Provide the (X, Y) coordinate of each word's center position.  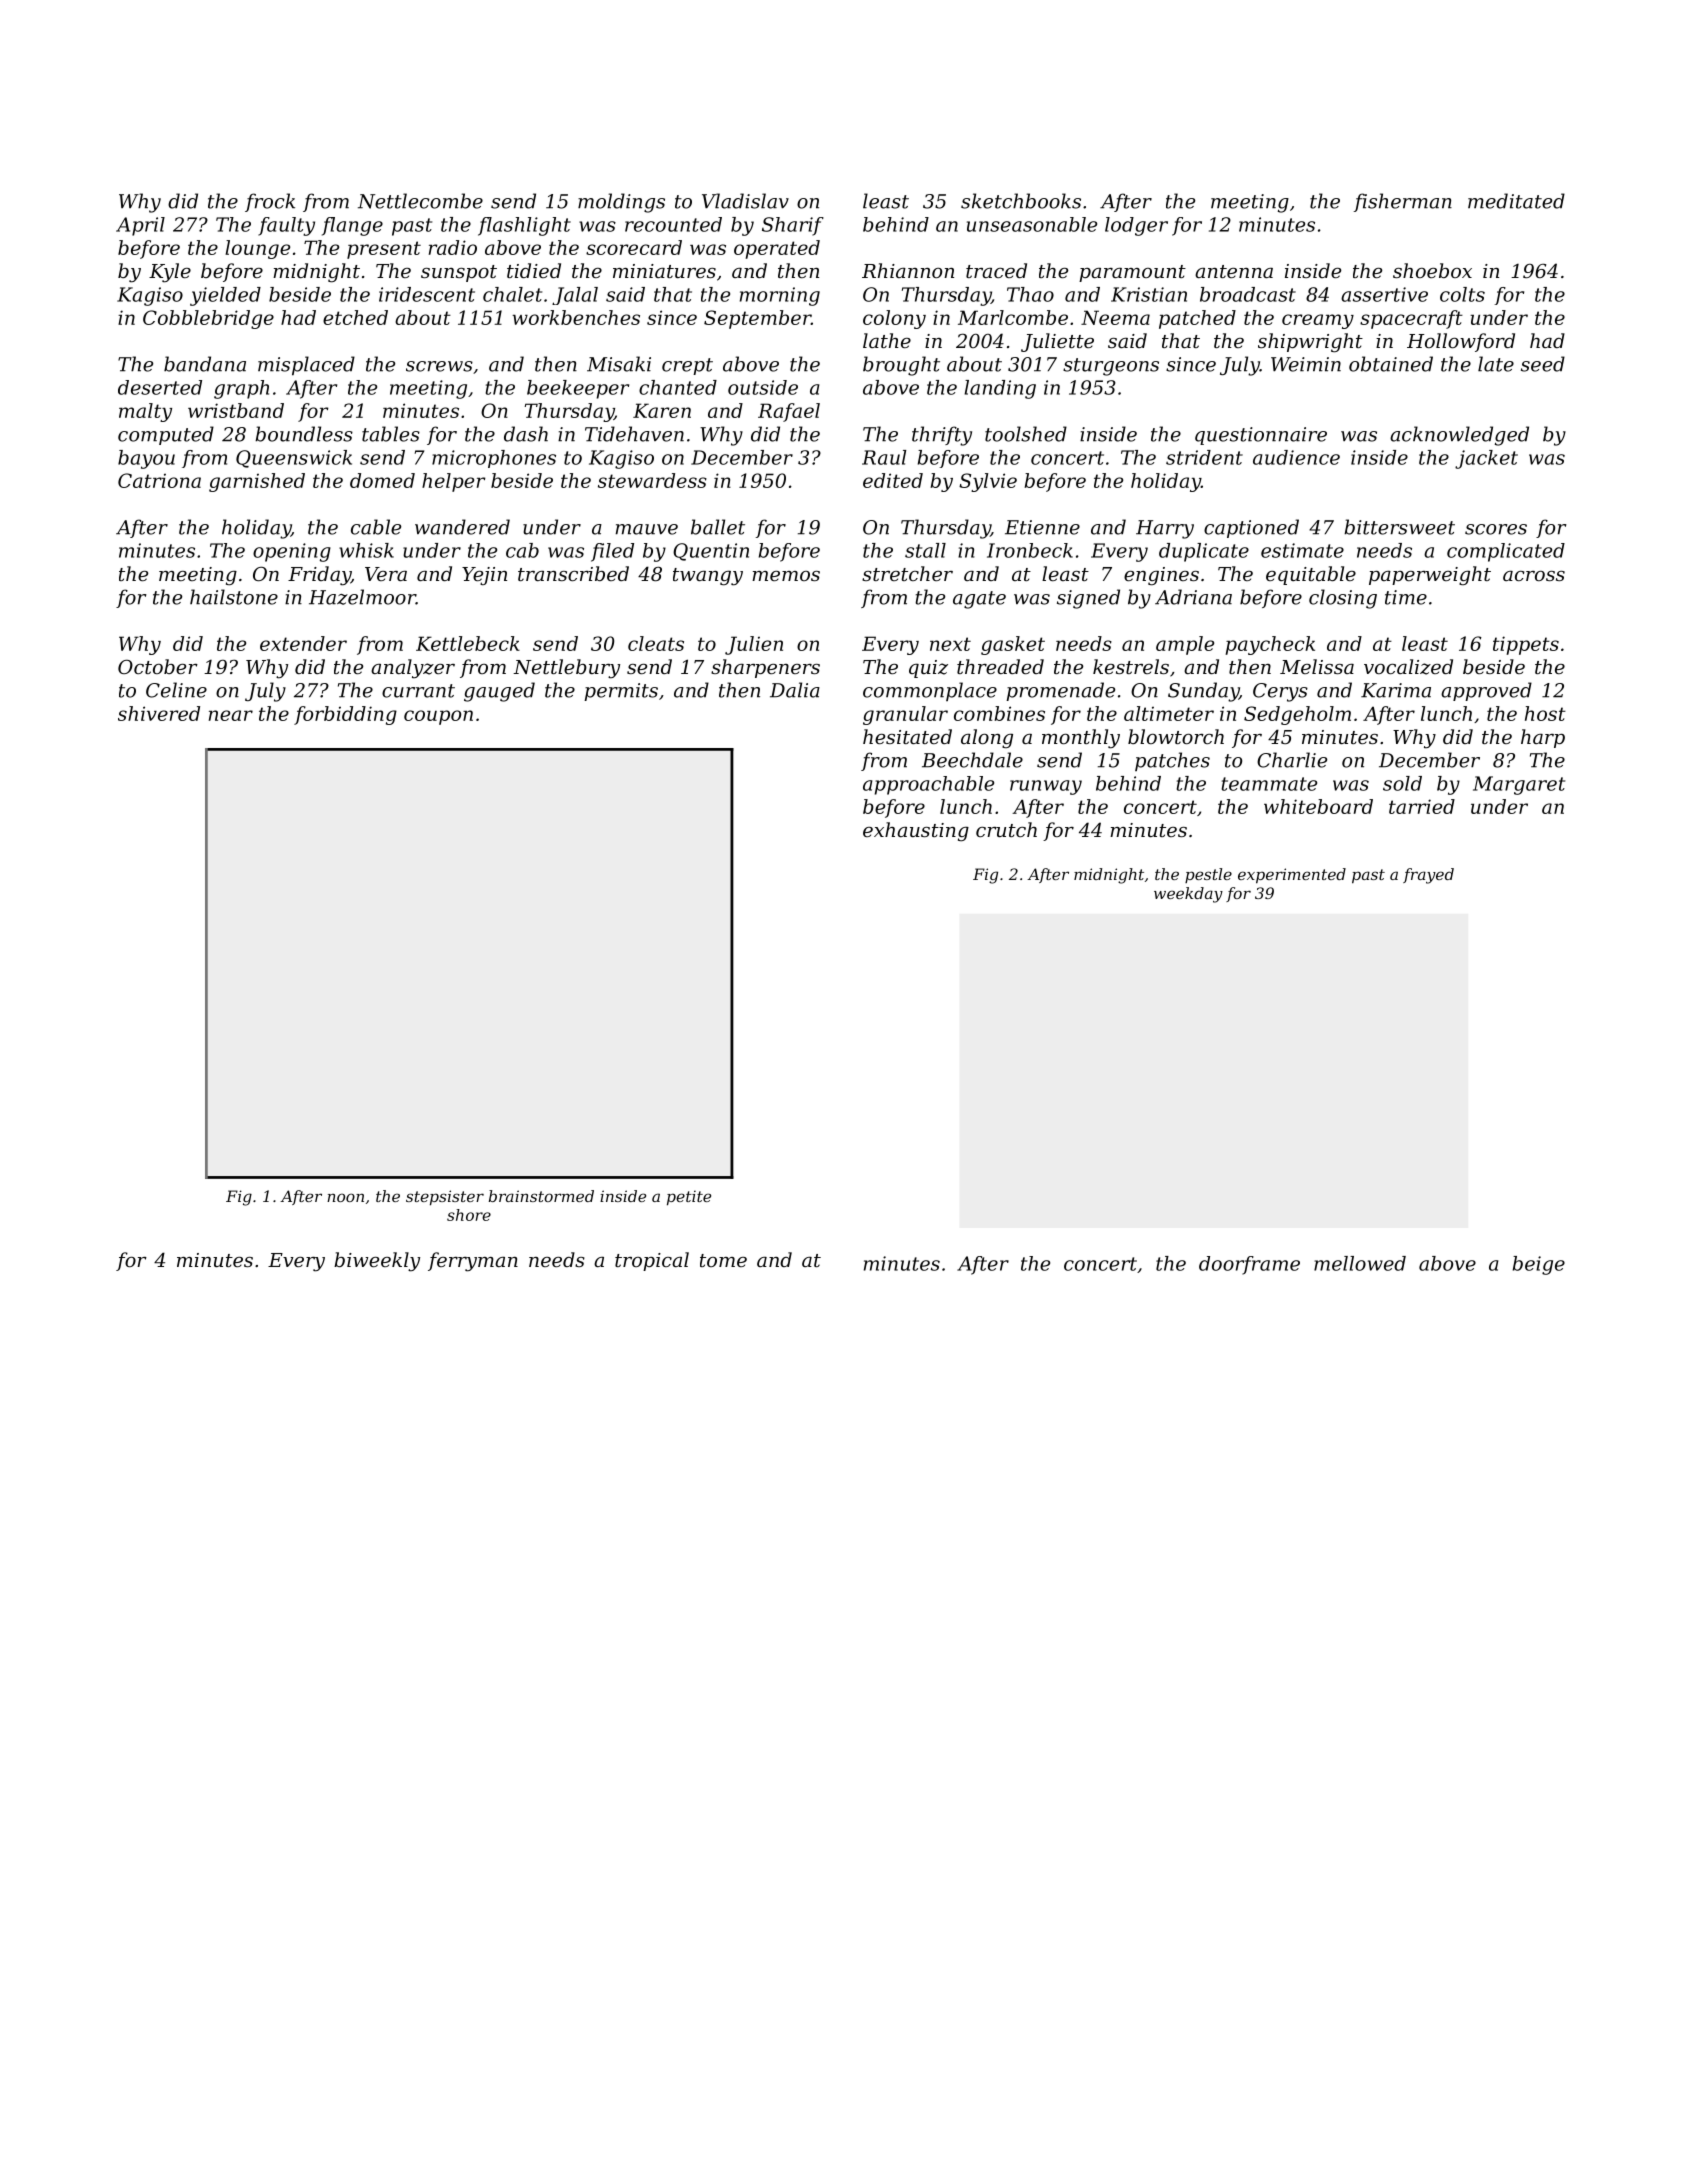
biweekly (377, 1262)
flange (352, 226)
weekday (1188, 895)
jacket (1486, 459)
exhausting (916, 832)
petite (689, 1198)
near (231, 715)
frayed (1428, 876)
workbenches (576, 317)
